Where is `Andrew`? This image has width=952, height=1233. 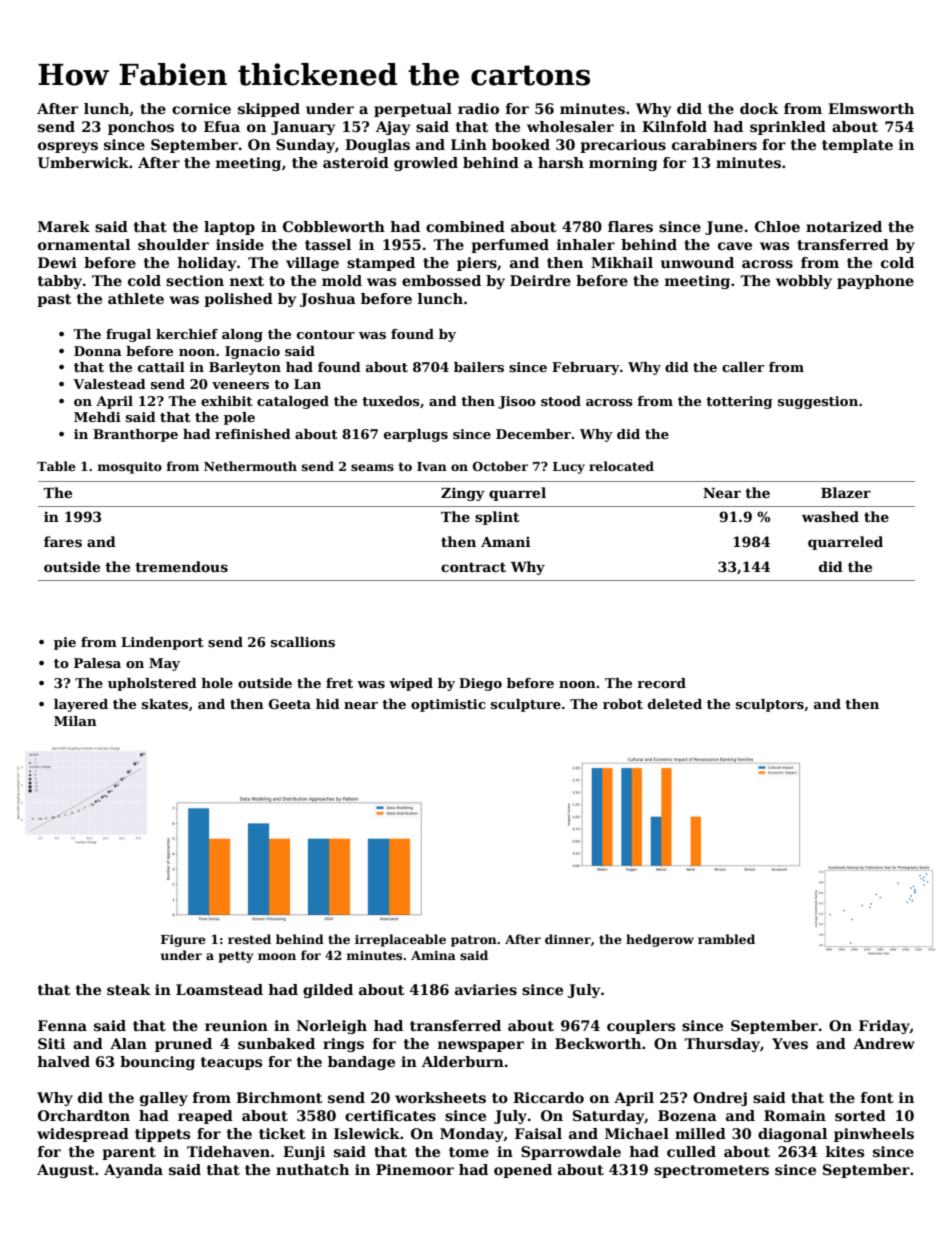
Andrew is located at coordinates (884, 1043).
